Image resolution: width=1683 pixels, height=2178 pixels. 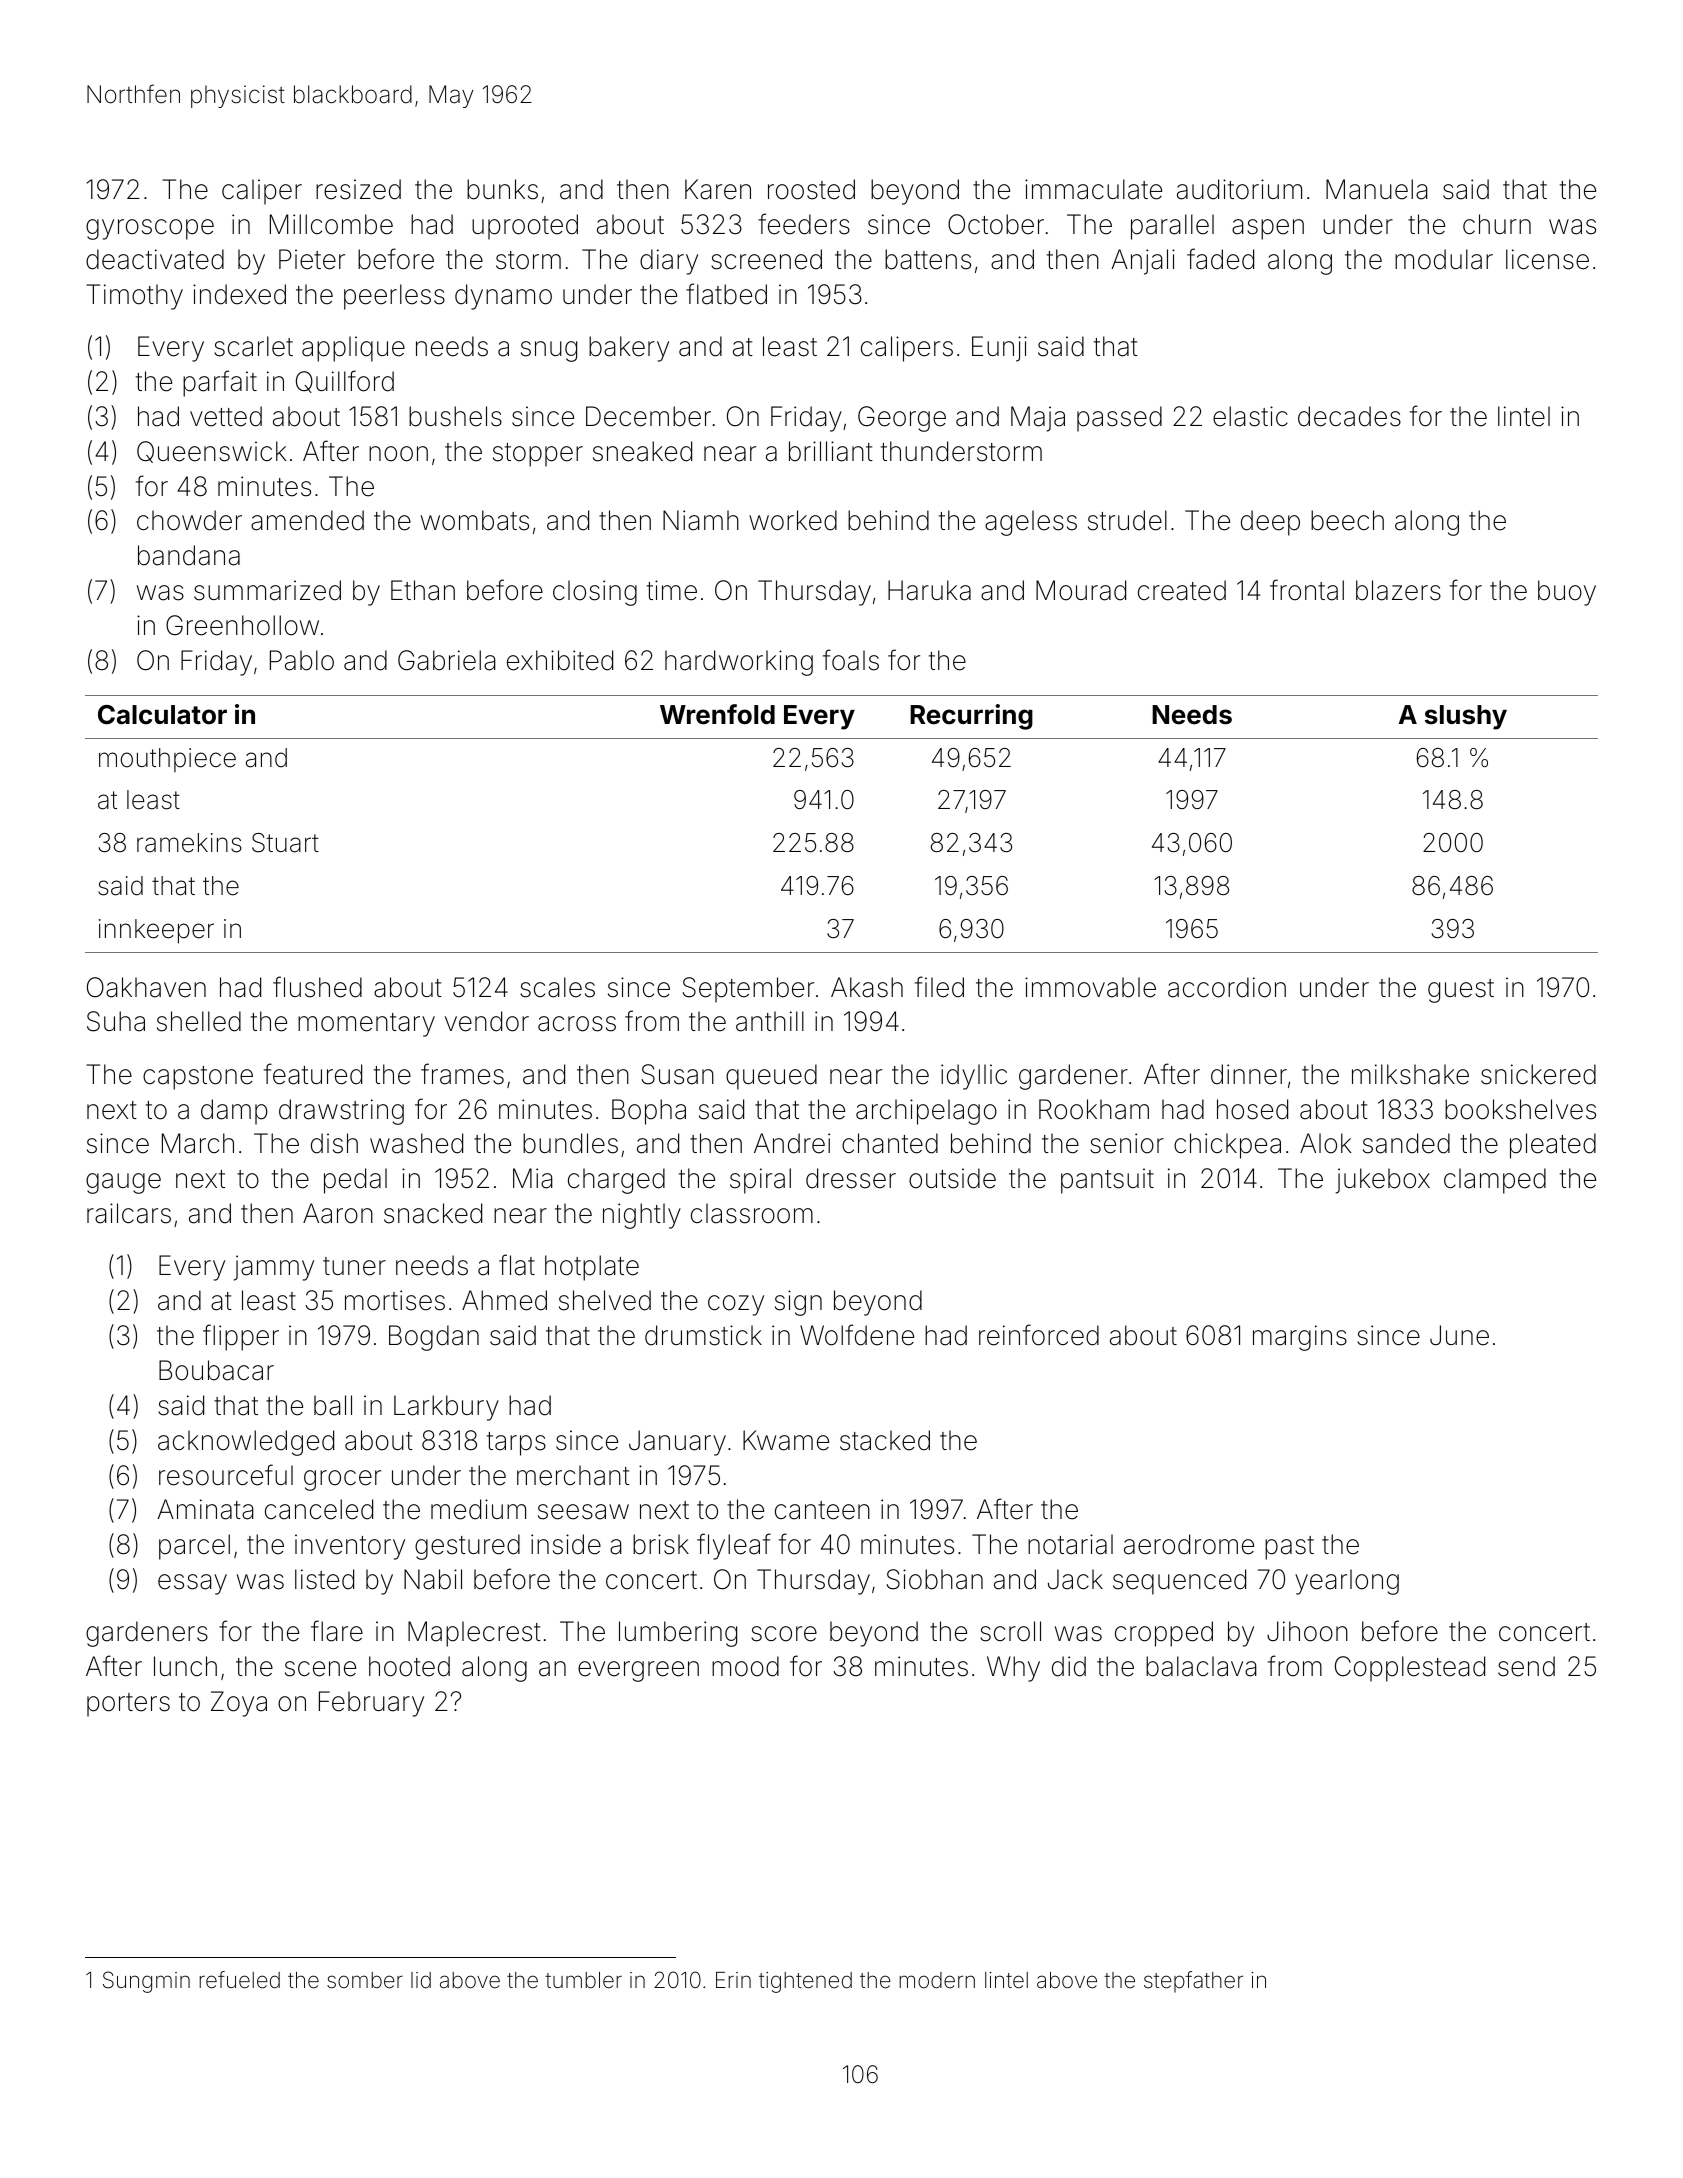 I want to click on lid, so click(x=421, y=1980).
